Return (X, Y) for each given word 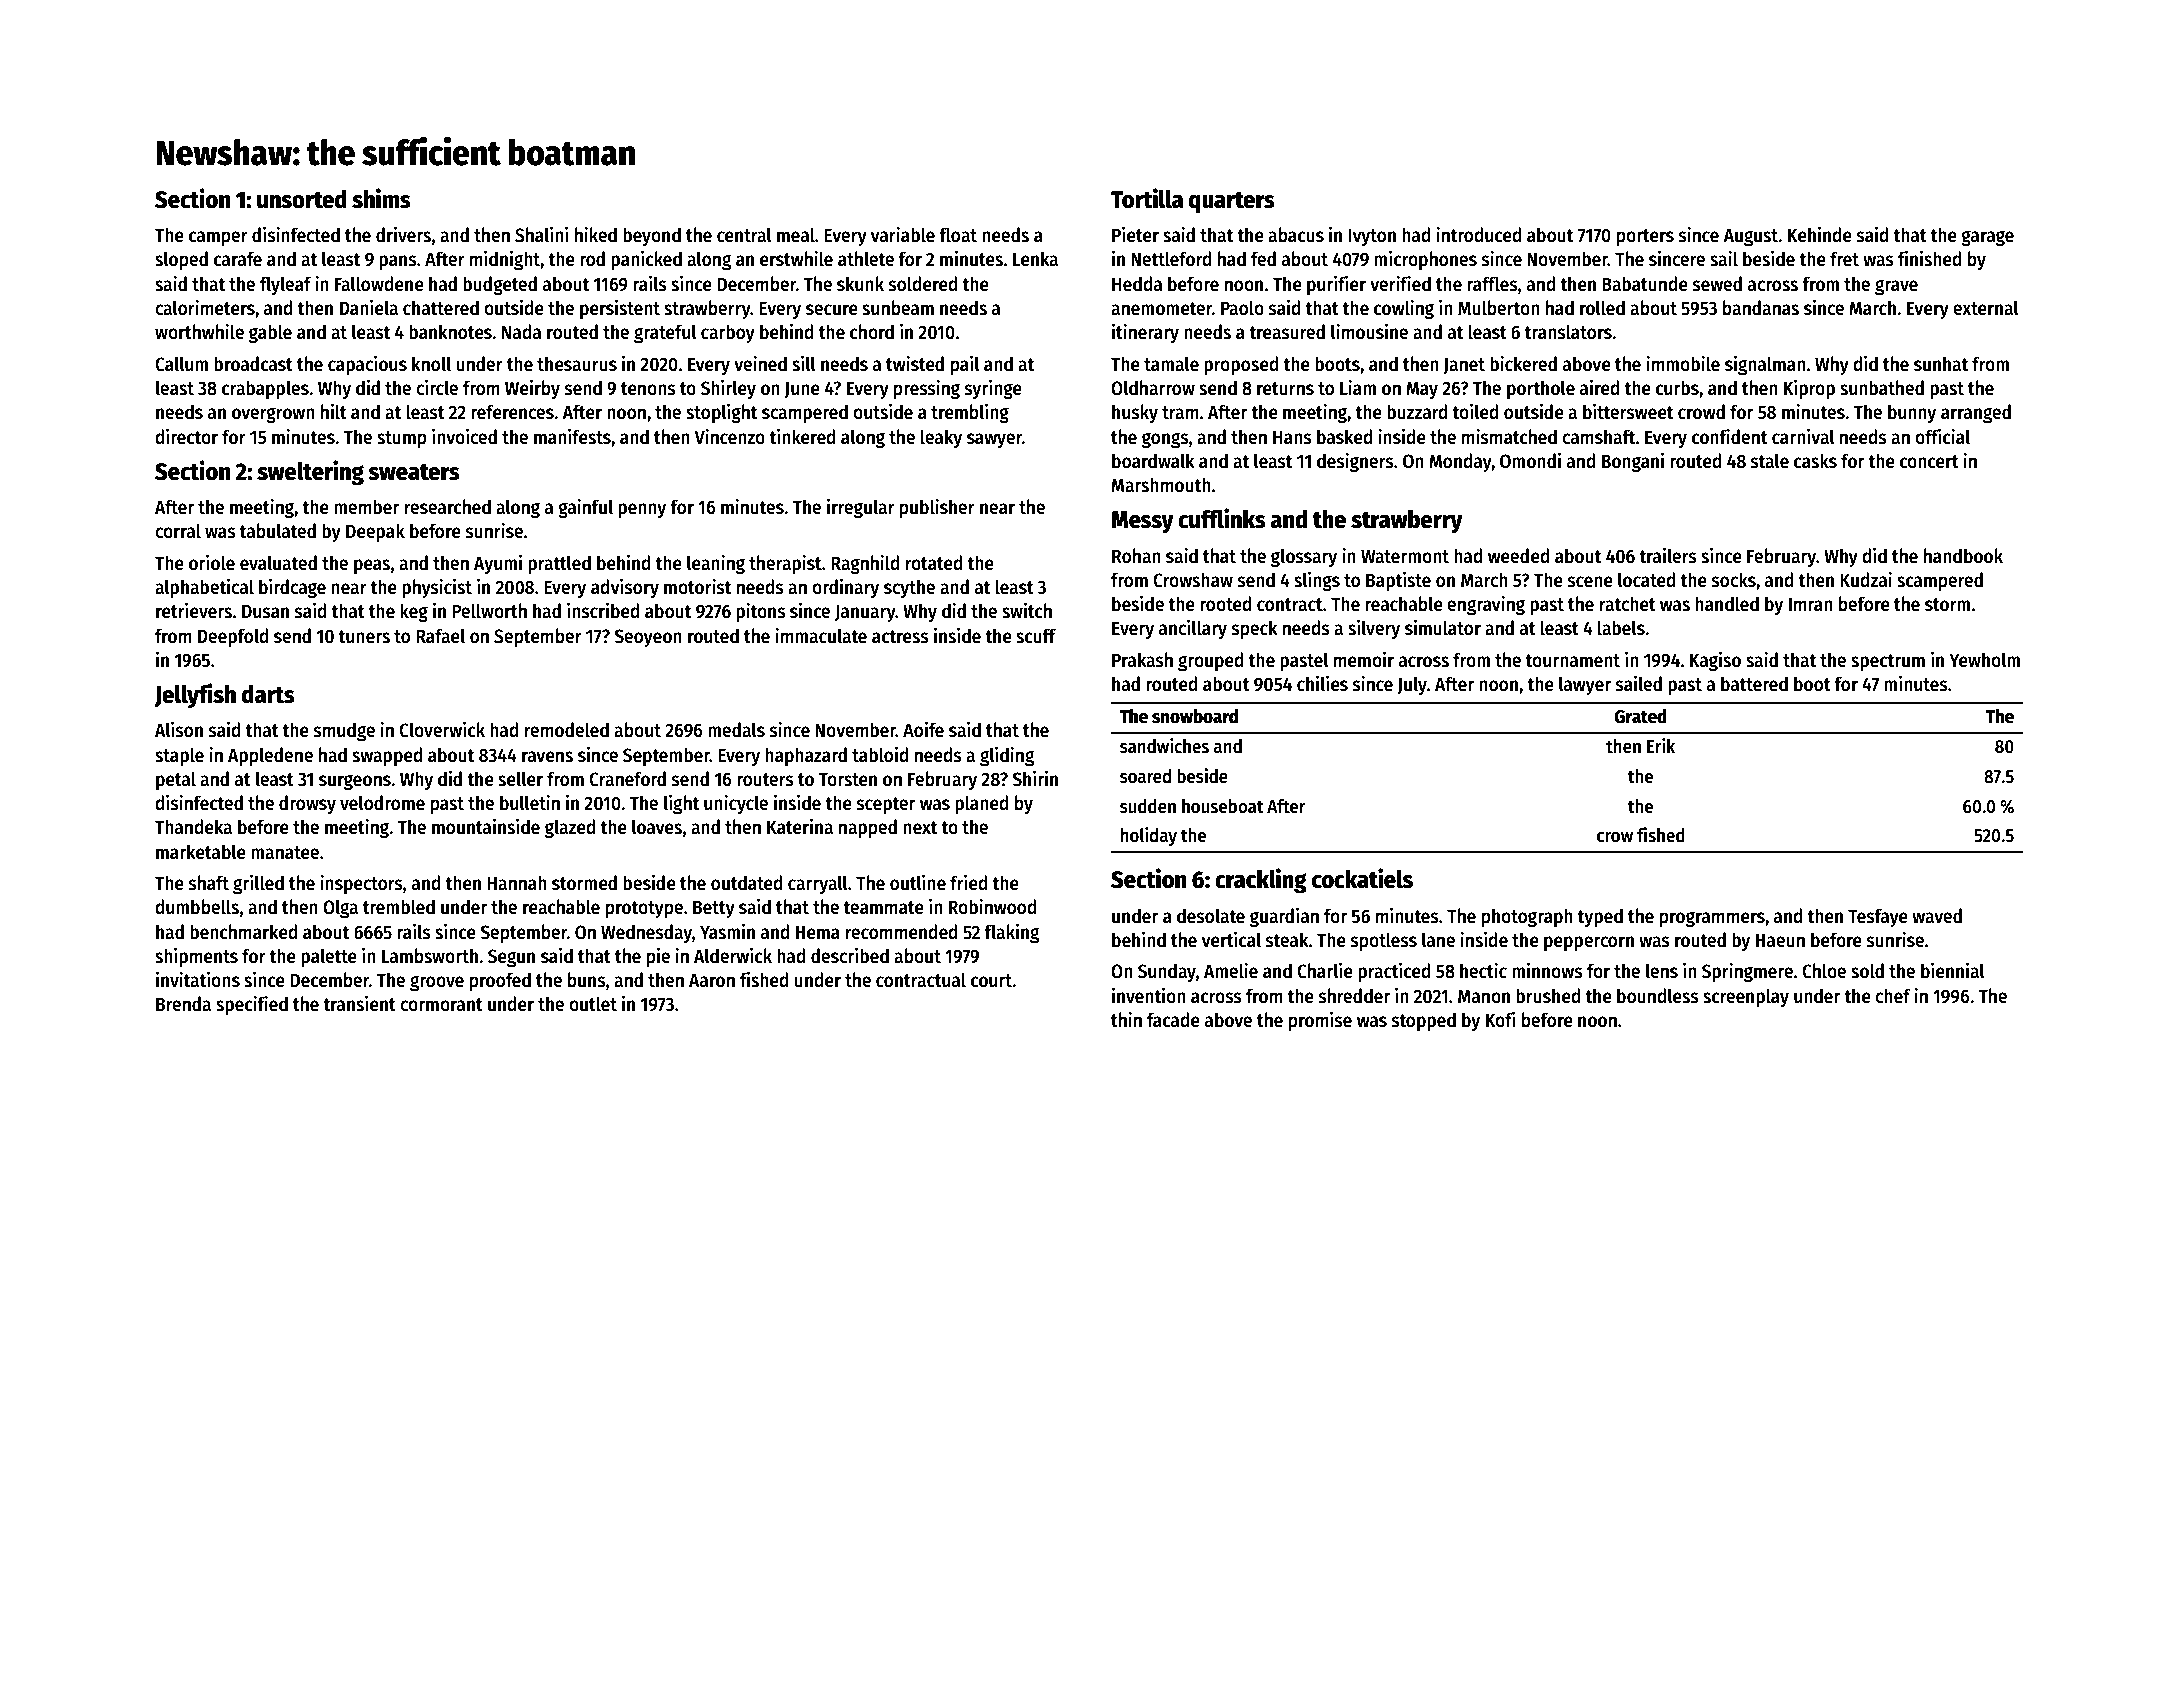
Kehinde (1820, 234)
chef (1893, 996)
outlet (593, 1004)
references (512, 412)
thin (1126, 1019)
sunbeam (898, 308)
